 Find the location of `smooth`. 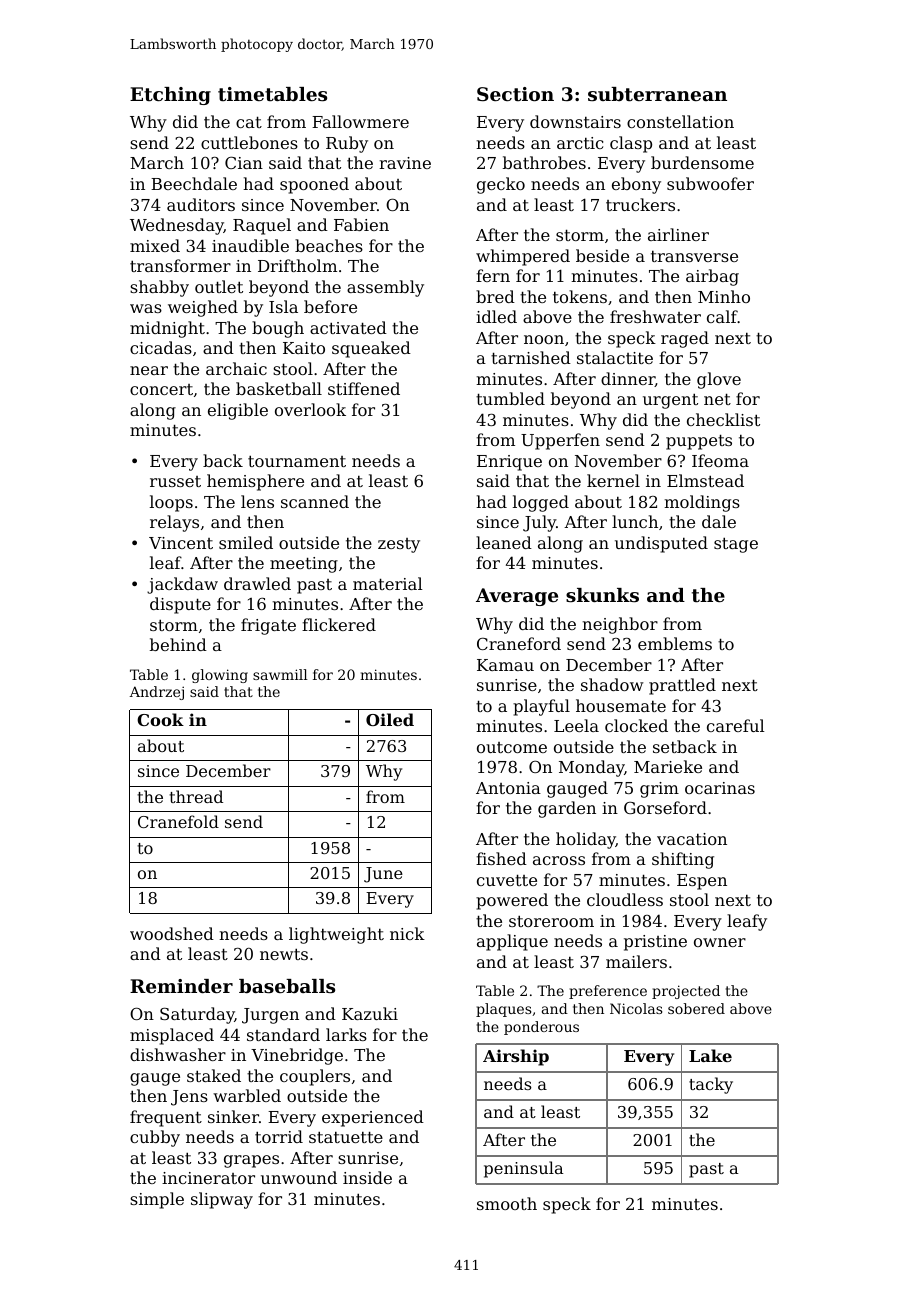

smooth is located at coordinates (507, 1203).
